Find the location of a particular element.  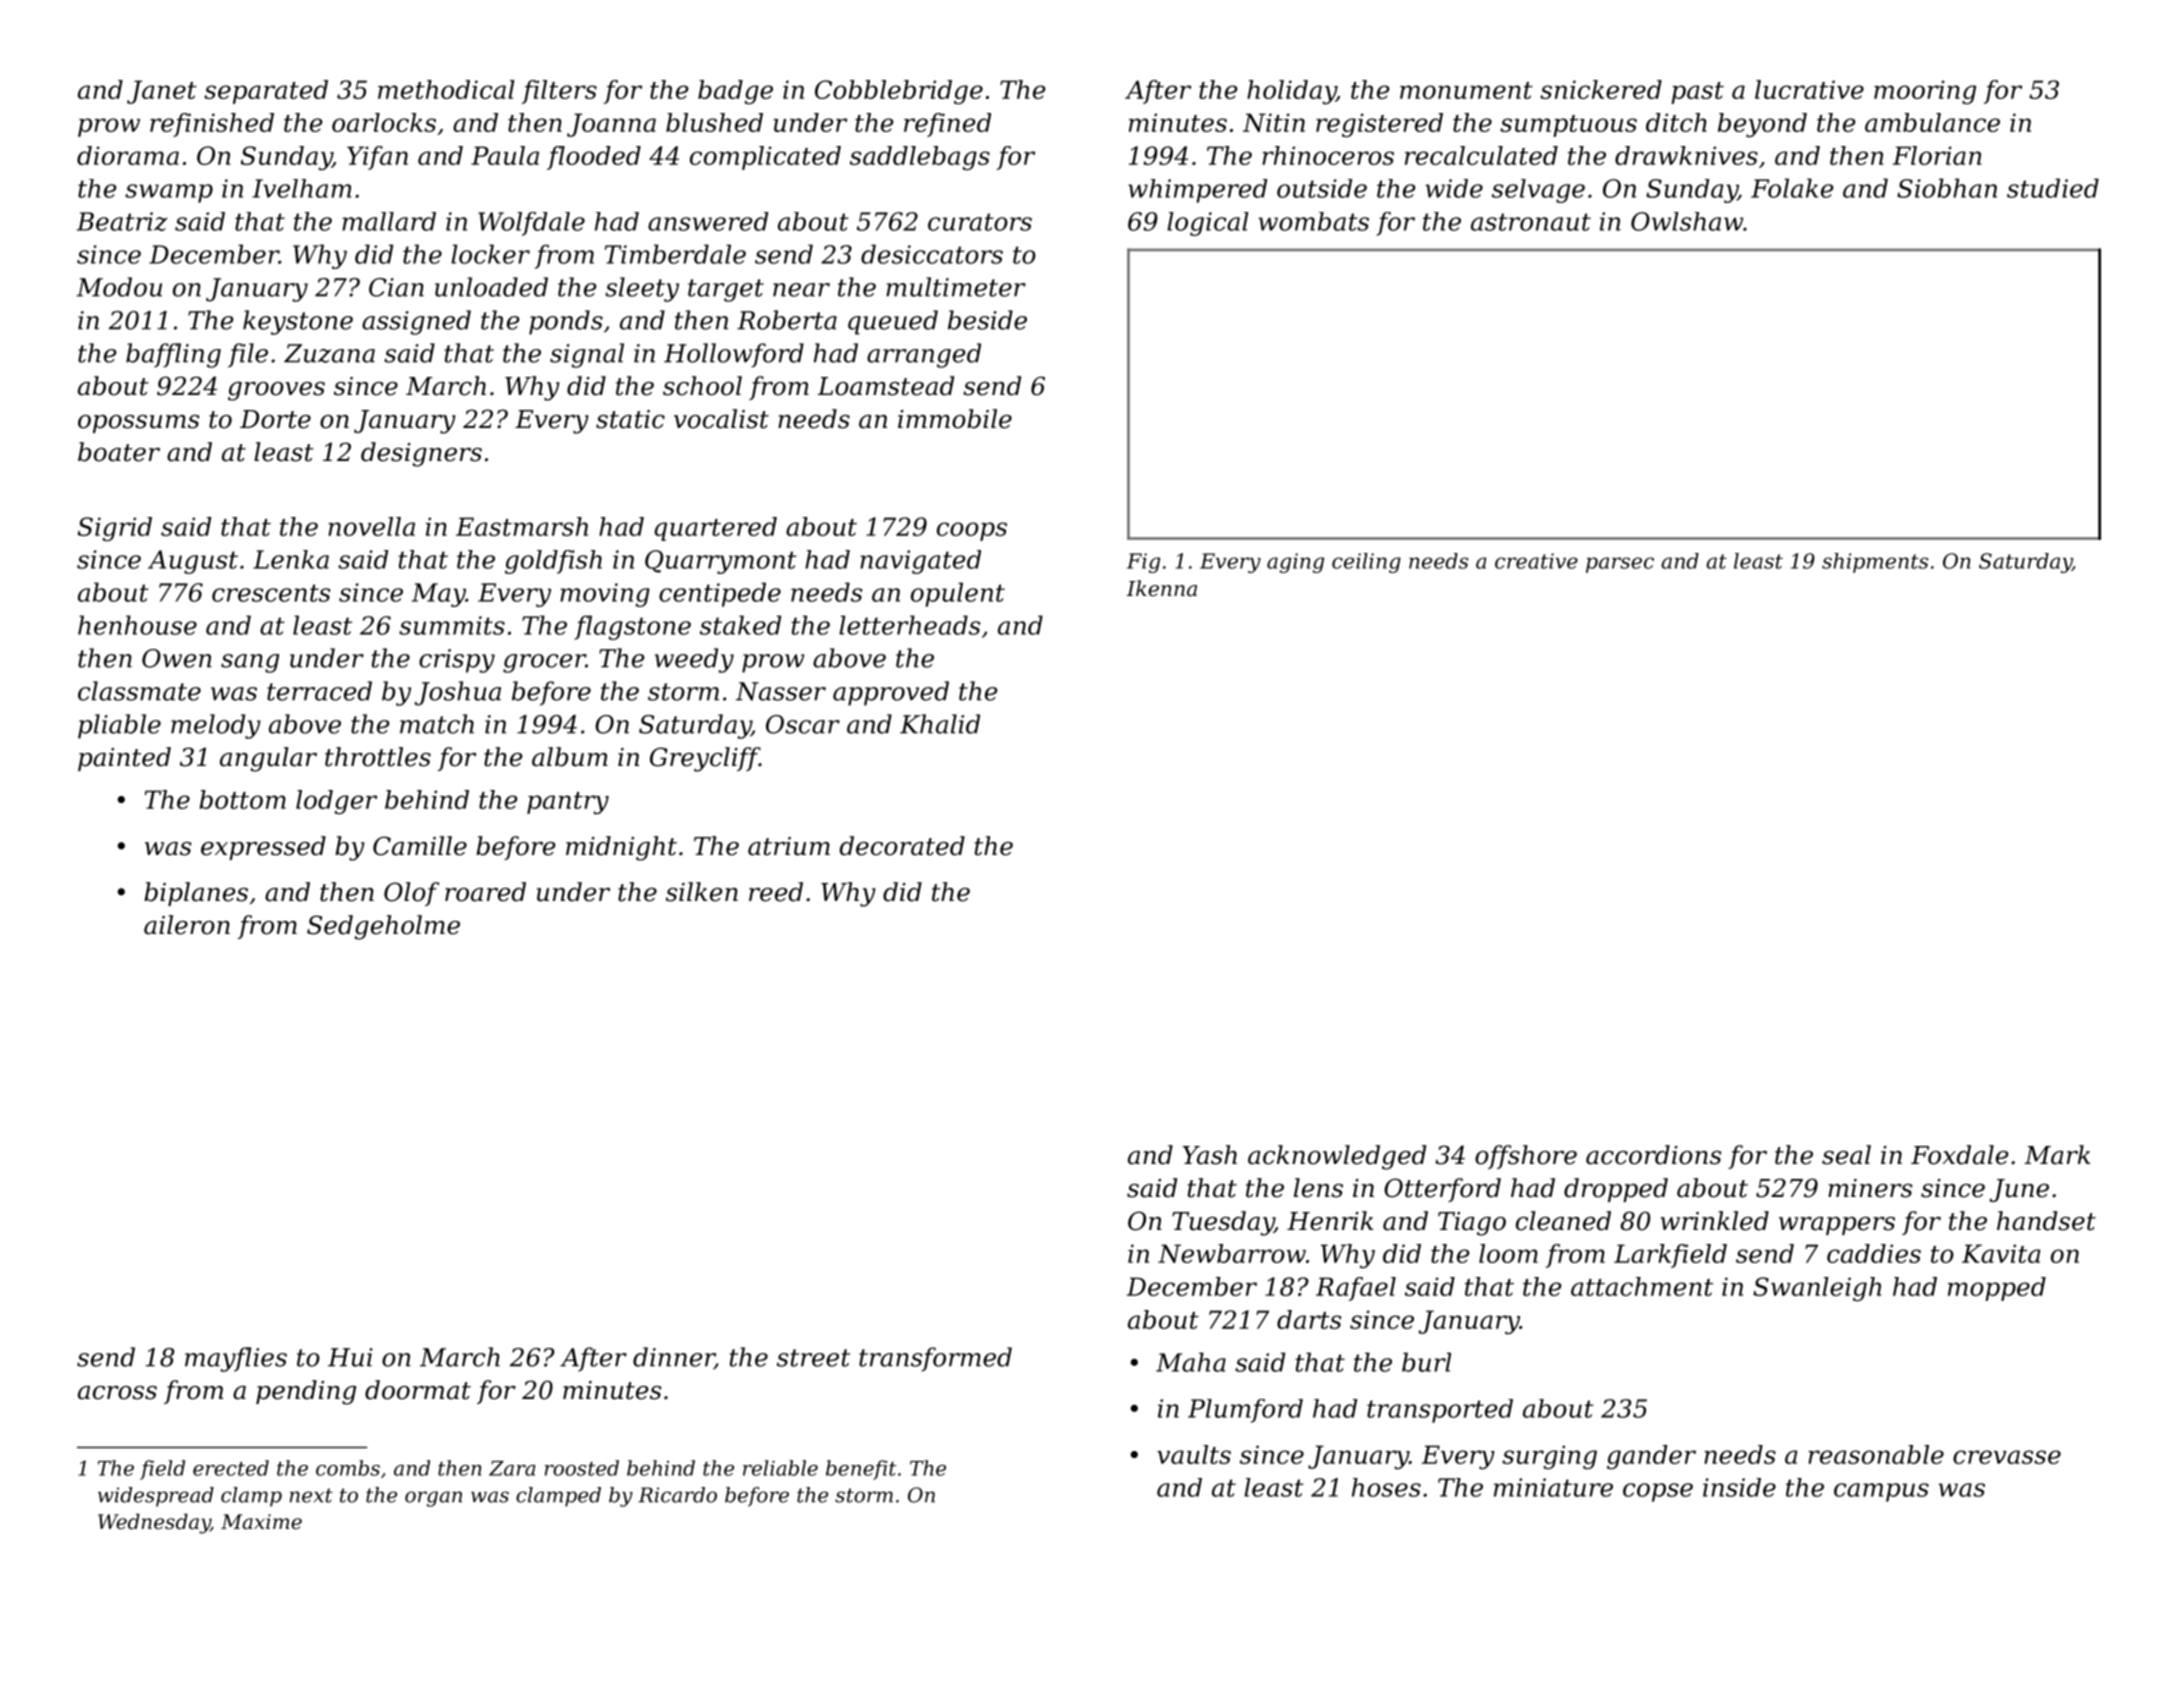

Zuzana is located at coordinates (329, 353).
